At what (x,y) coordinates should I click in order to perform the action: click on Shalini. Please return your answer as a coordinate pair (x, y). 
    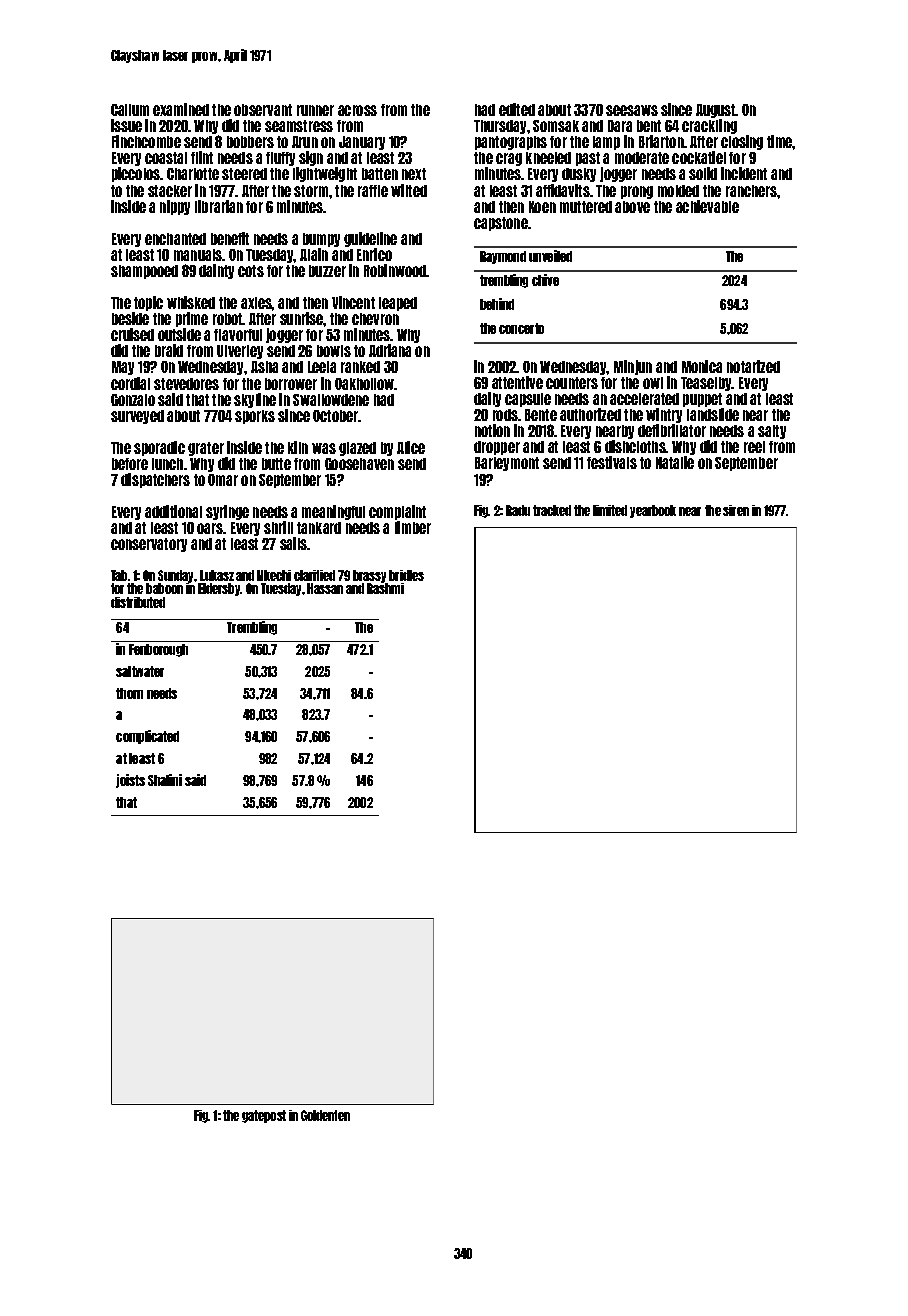
    Looking at the image, I should click on (165, 780).
